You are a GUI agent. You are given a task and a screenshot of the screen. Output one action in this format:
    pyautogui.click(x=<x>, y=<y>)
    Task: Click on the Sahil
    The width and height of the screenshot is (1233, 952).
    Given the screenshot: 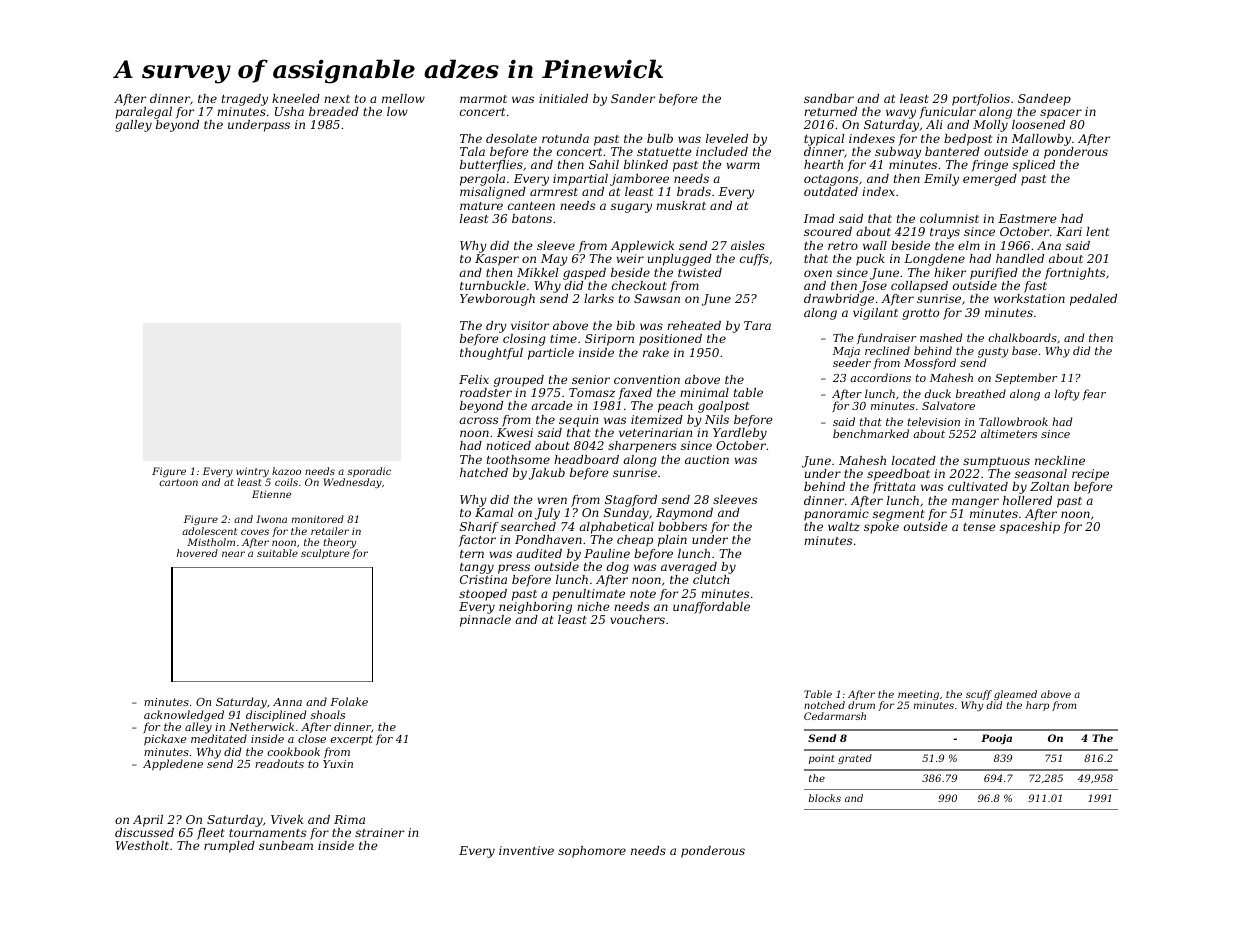 What is the action you would take?
    pyautogui.click(x=604, y=164)
